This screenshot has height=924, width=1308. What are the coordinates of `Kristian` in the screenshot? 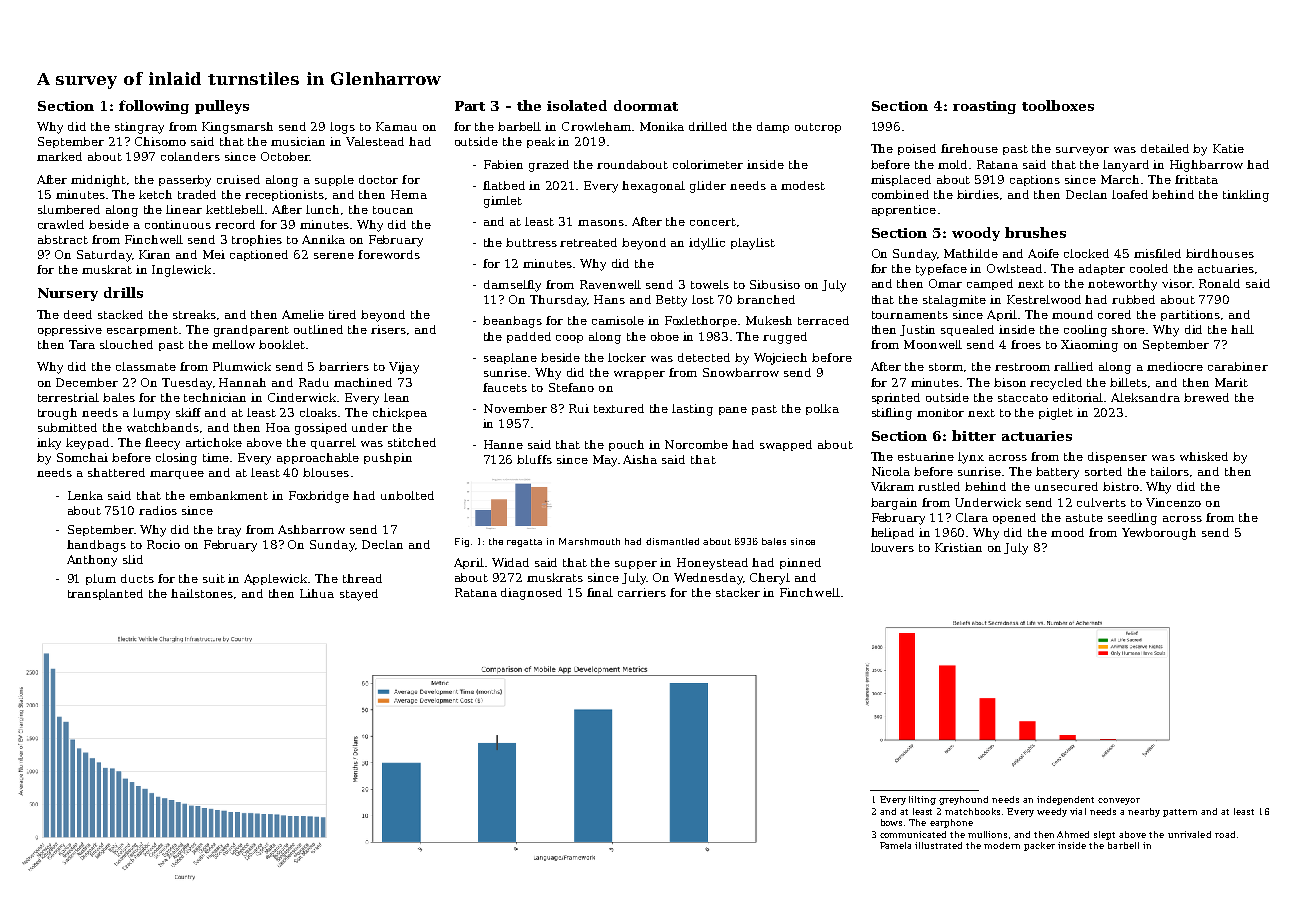 It's located at (958, 547).
